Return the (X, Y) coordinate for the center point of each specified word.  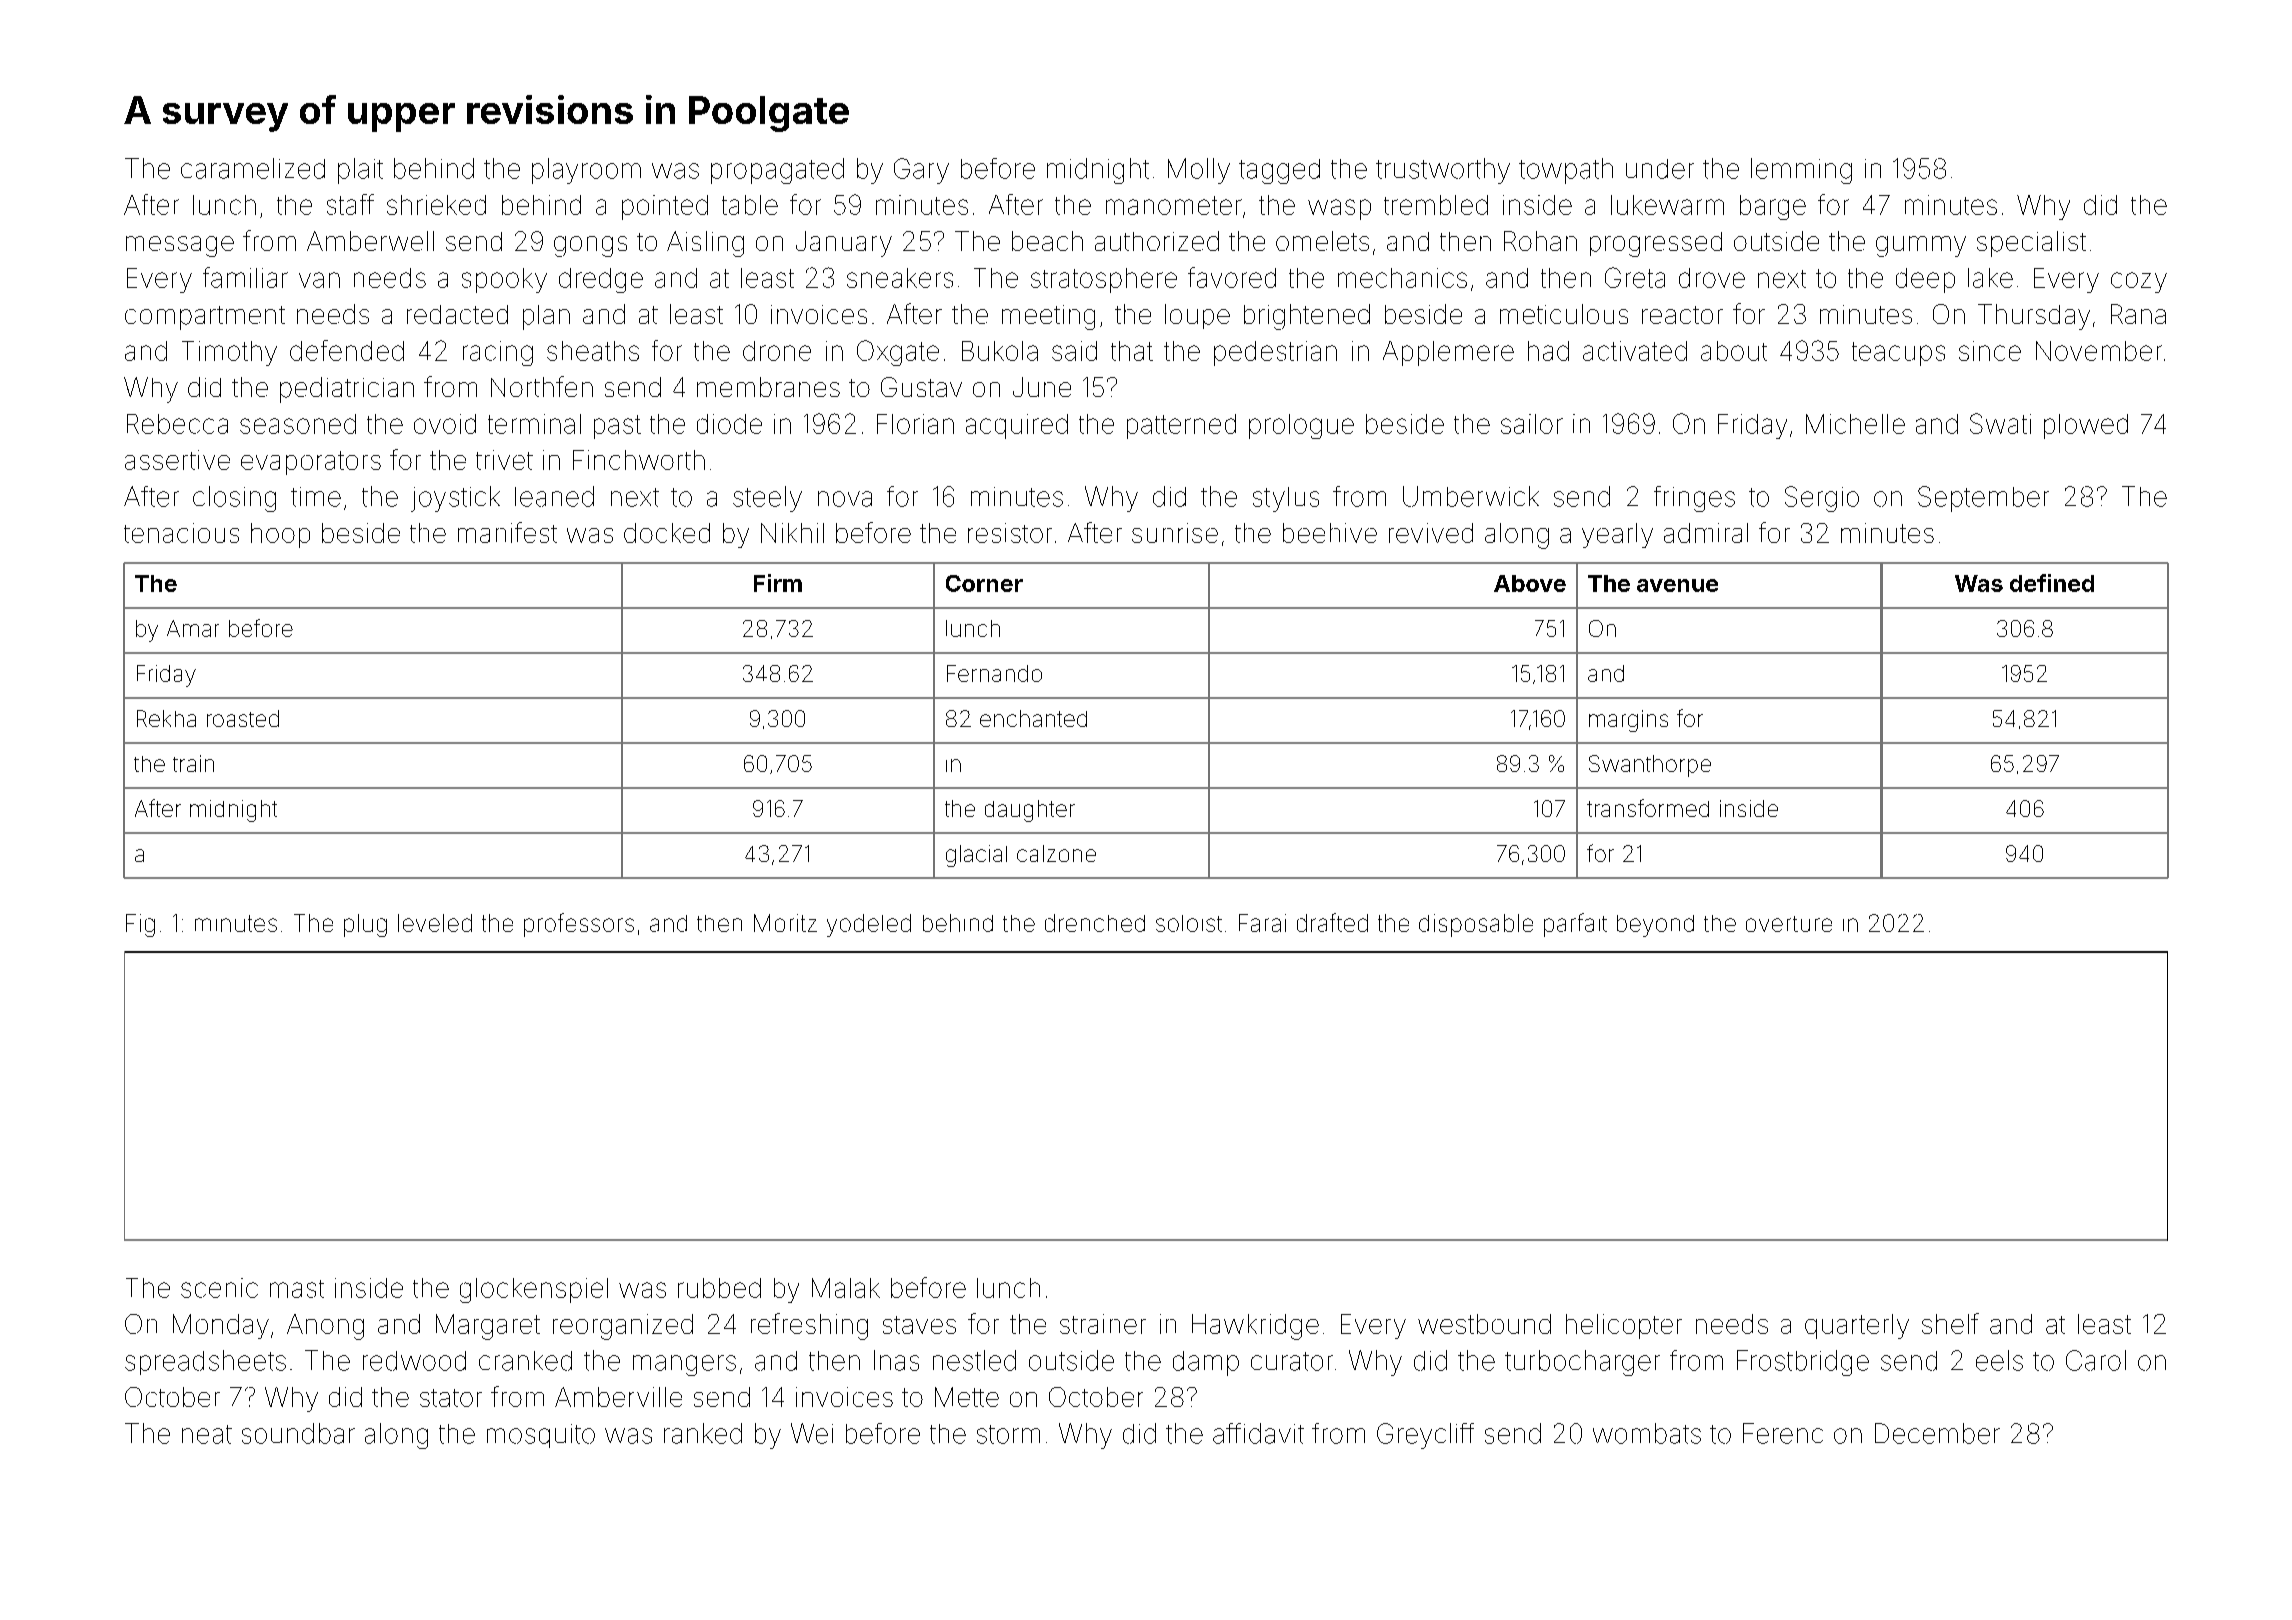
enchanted (1033, 718)
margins (1628, 721)
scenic (219, 1288)
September (1983, 499)
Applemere (1448, 353)
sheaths (593, 351)
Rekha (166, 718)
